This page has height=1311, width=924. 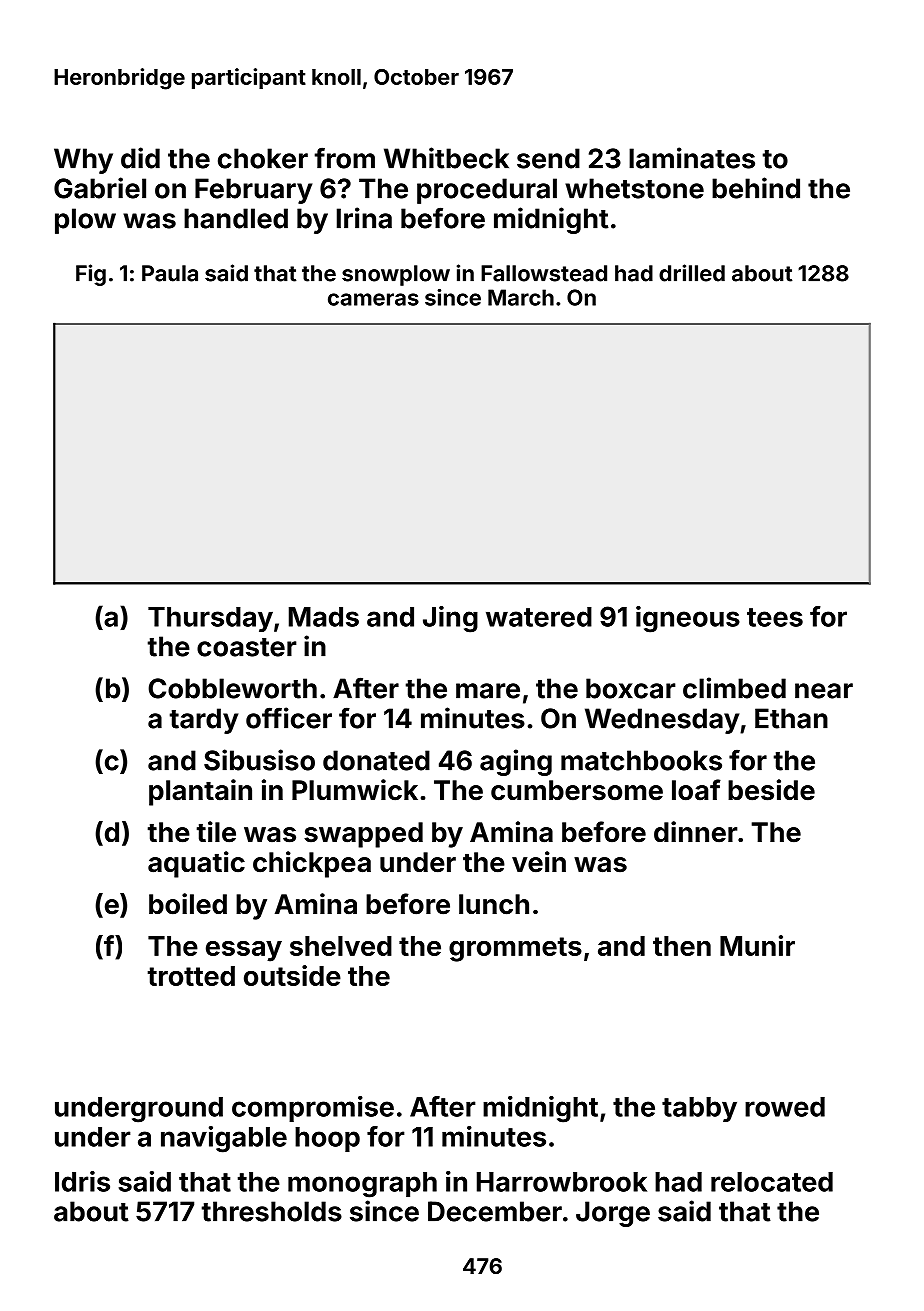 What do you see at coordinates (756, 188) in the page?
I see `behind` at bounding box center [756, 188].
